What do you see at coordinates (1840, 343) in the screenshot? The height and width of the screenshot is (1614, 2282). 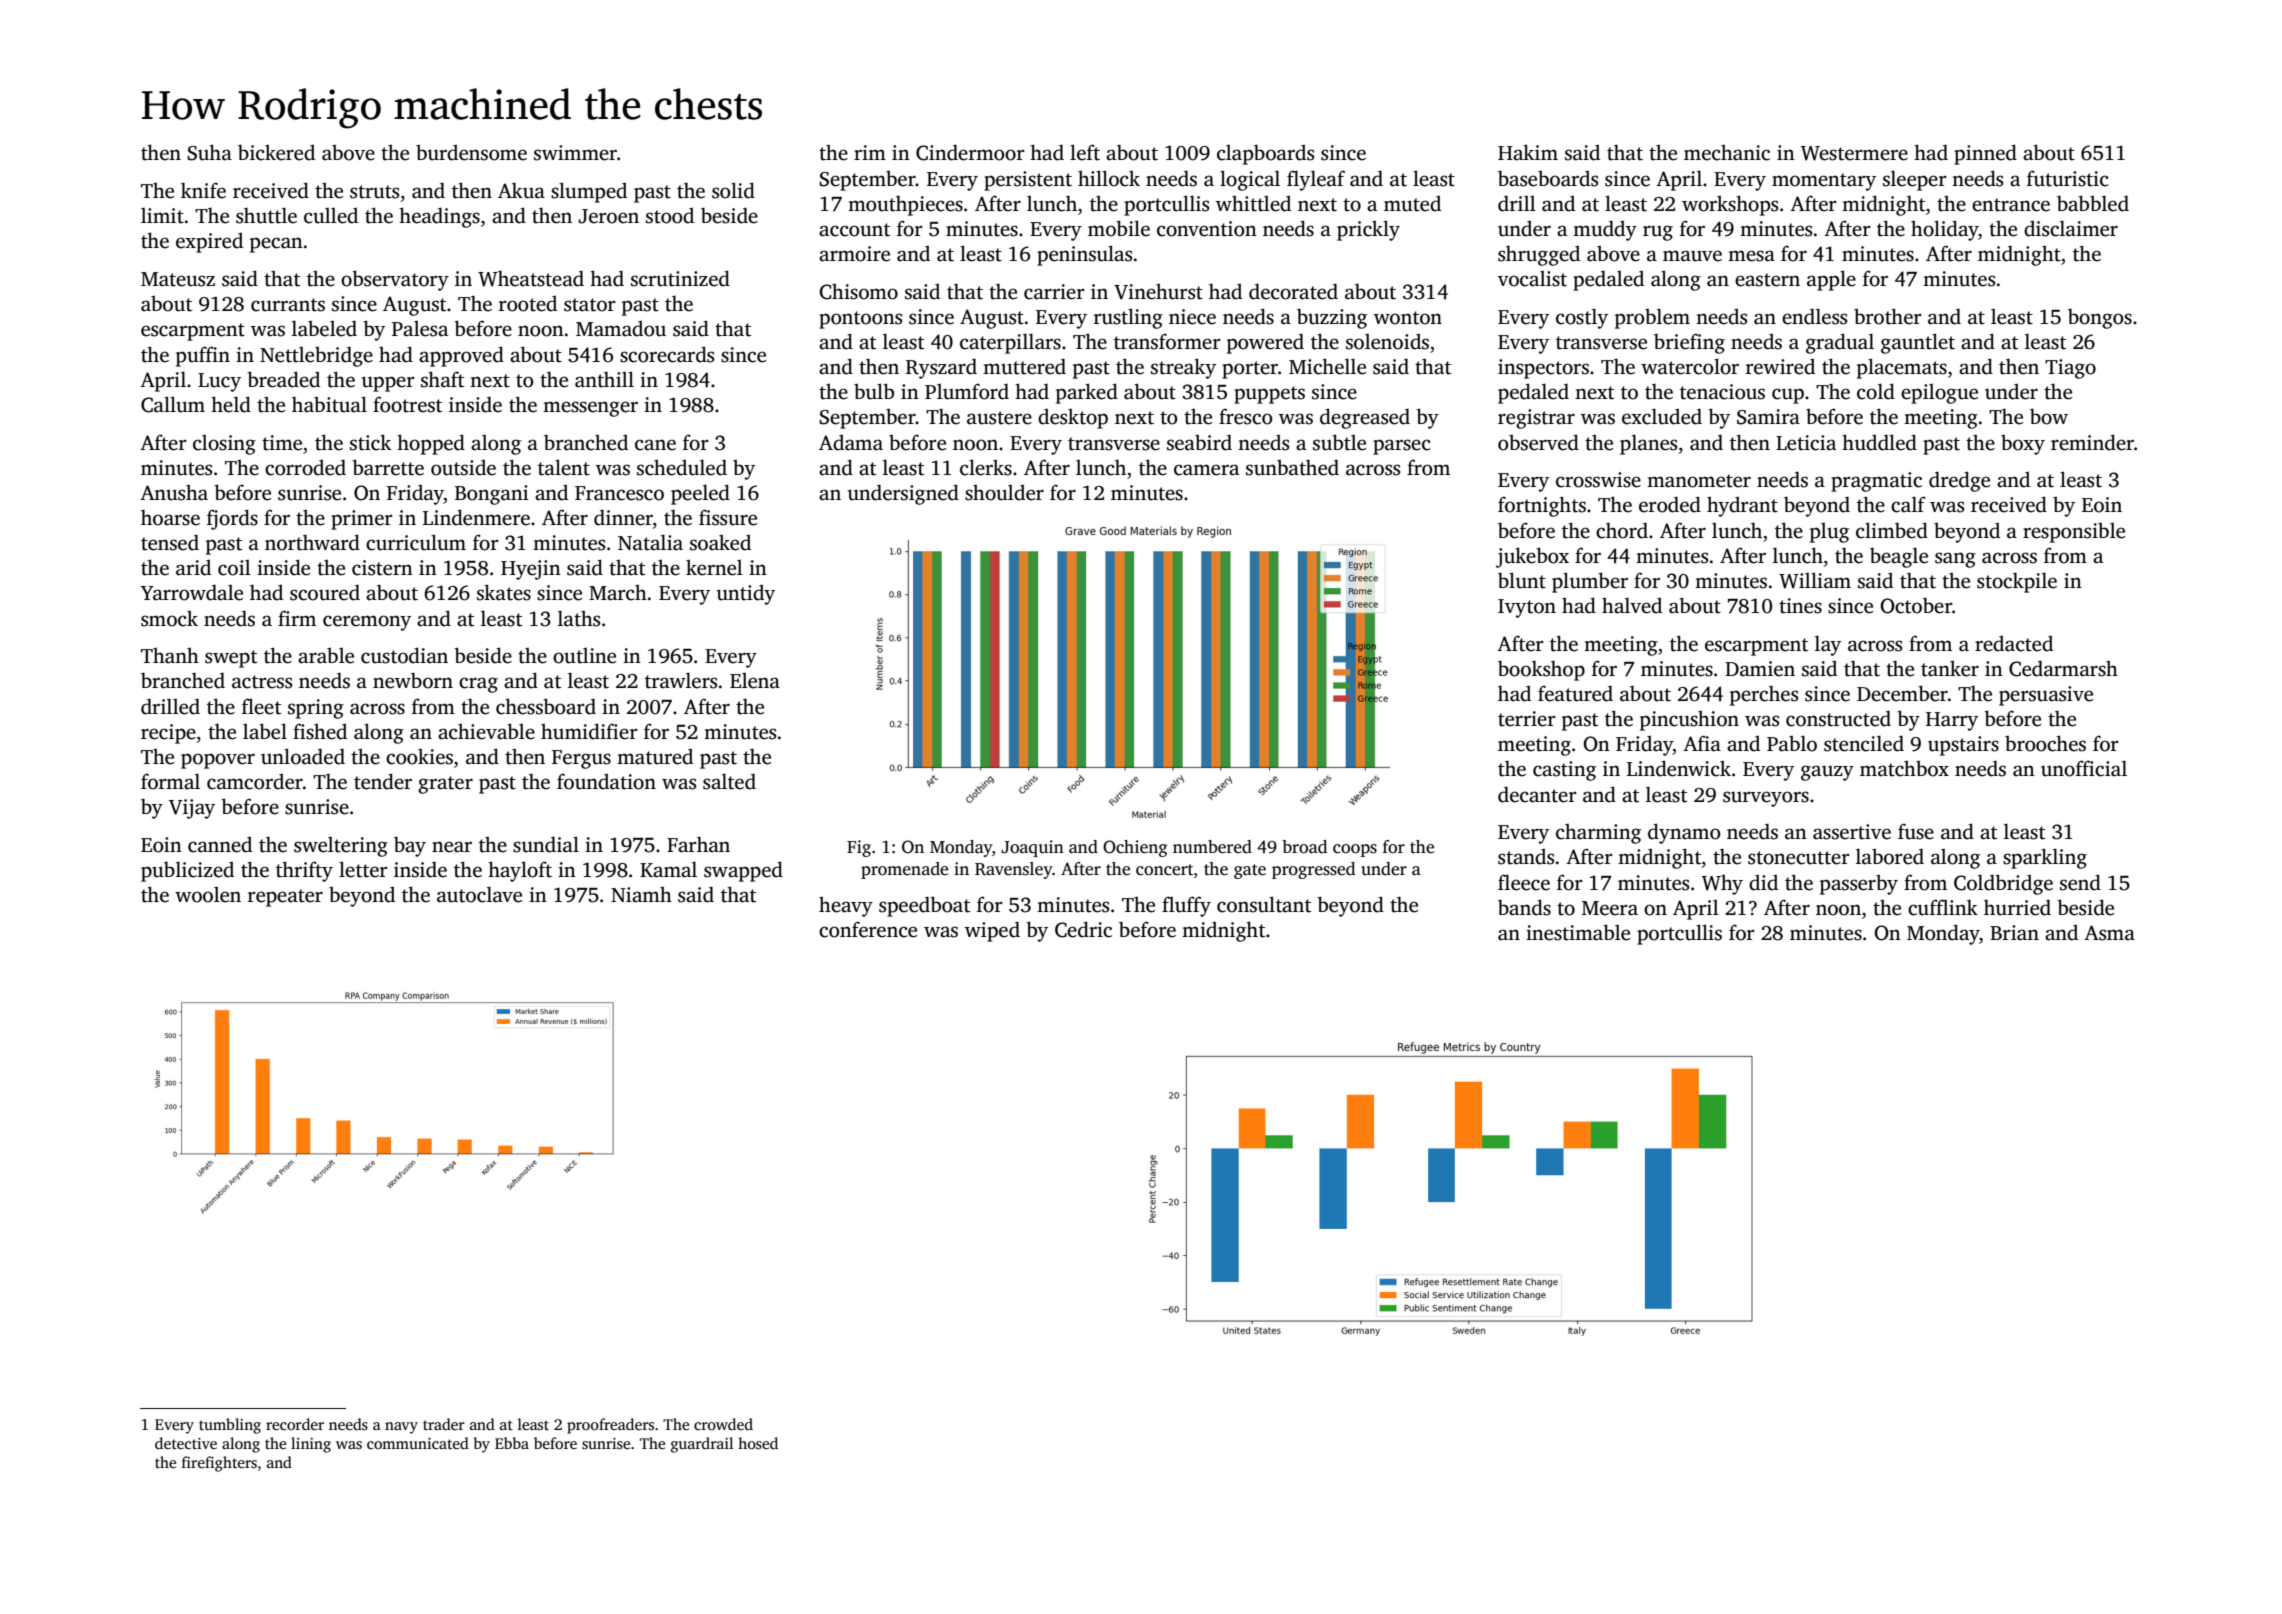 I see `gradual` at bounding box center [1840, 343].
